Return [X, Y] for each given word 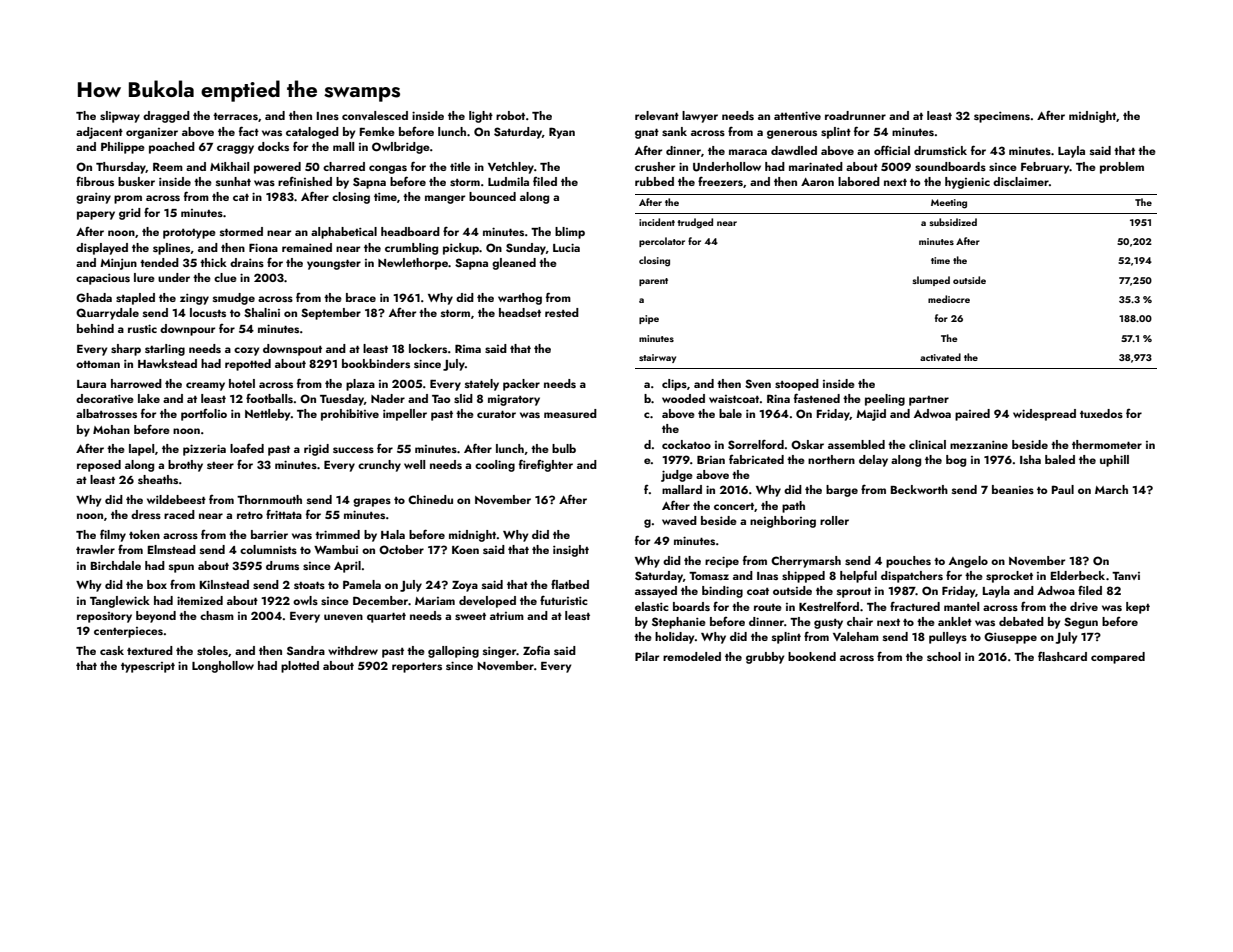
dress [146, 514]
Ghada [94, 297]
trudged [695, 223]
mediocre [949, 299]
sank [674, 131]
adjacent [99, 133]
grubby [765, 658]
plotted [300, 667]
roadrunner [855, 115]
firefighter [546, 465]
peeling [885, 400]
